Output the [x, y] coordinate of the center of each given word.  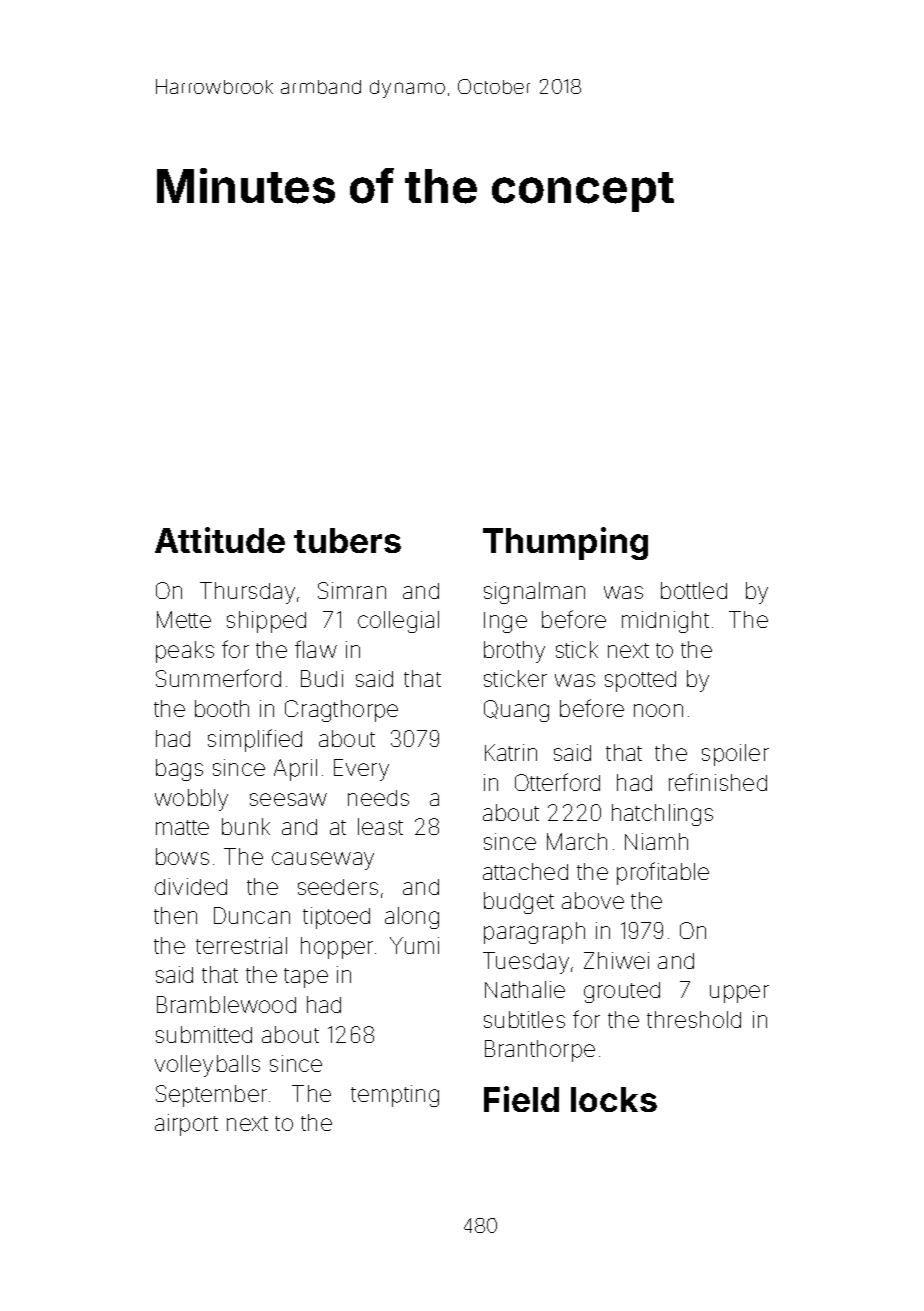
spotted [640, 681]
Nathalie [525, 989]
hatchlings [662, 815]
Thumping [565, 543]
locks [614, 1099]
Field [521, 1099]
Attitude [220, 540]
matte [182, 827]
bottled [694, 590]
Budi [322, 678]
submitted [204, 1034]
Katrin [511, 752]
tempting [395, 1096]
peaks [185, 652]
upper [739, 994]
